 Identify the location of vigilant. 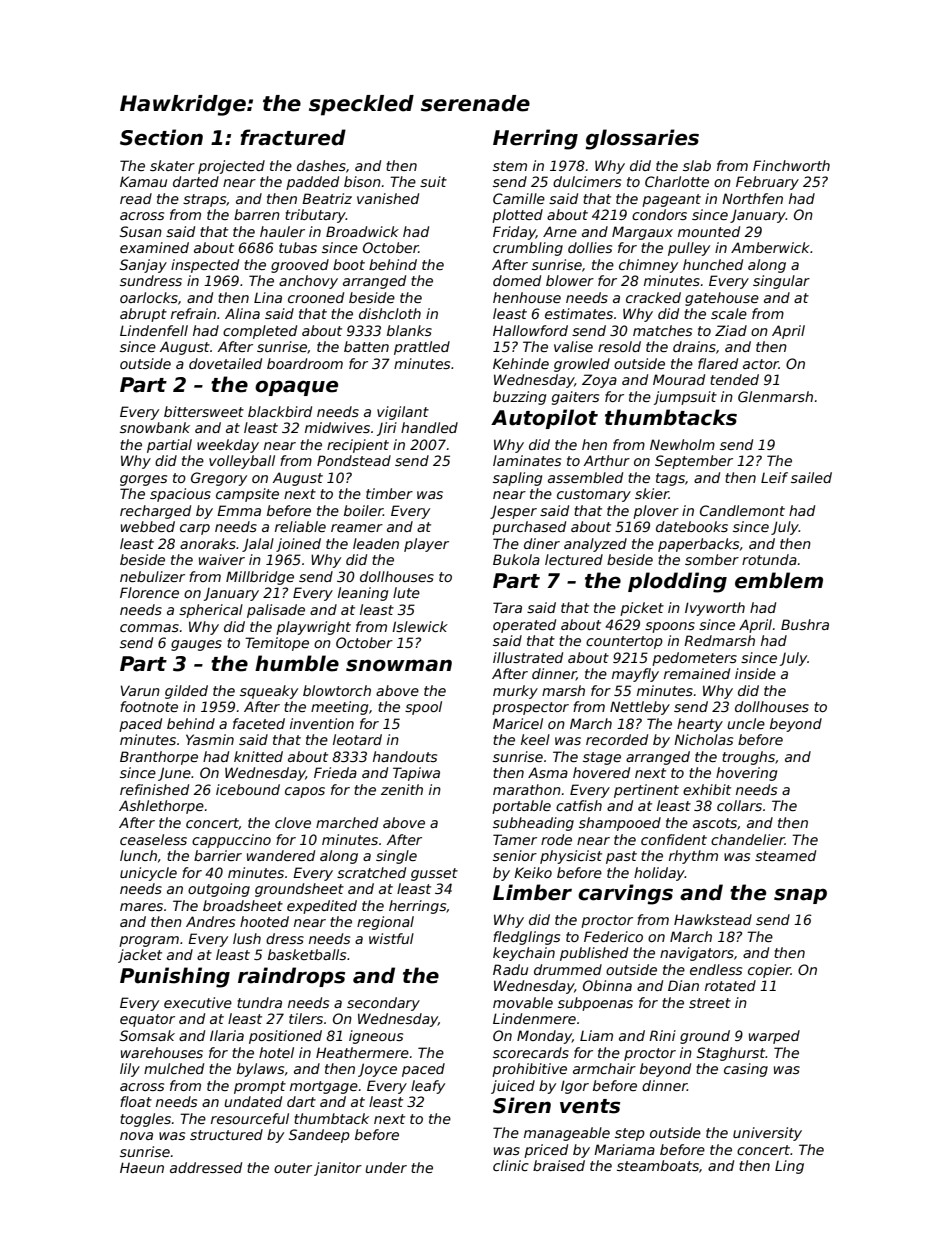
(403, 413).
